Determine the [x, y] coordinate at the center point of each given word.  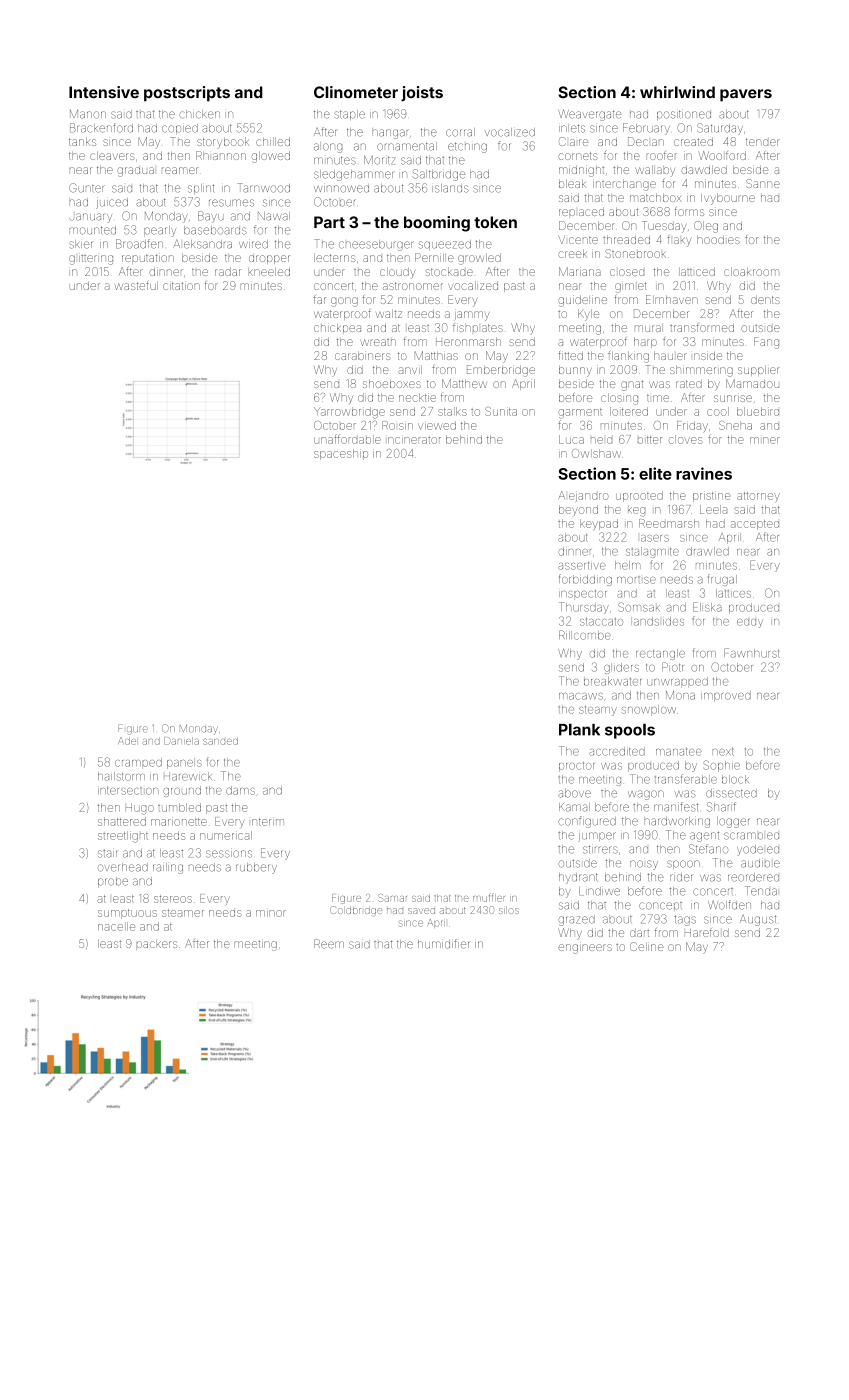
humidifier [443, 944]
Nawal [274, 216]
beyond [578, 510]
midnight [581, 171]
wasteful [136, 285]
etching [467, 147]
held [601, 440]
